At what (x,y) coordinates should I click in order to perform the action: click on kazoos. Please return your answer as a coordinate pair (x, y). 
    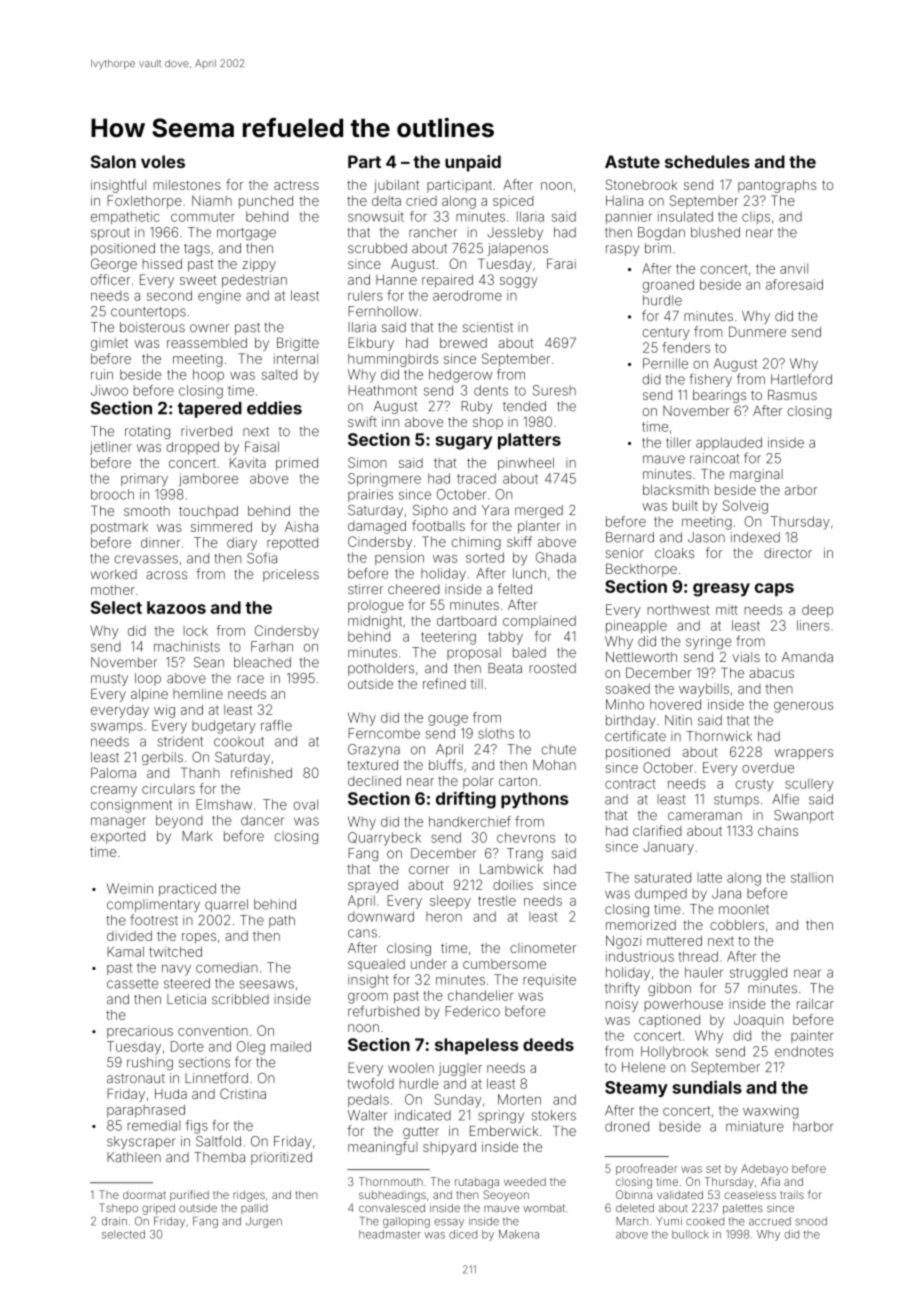
    Looking at the image, I should click on (176, 607).
